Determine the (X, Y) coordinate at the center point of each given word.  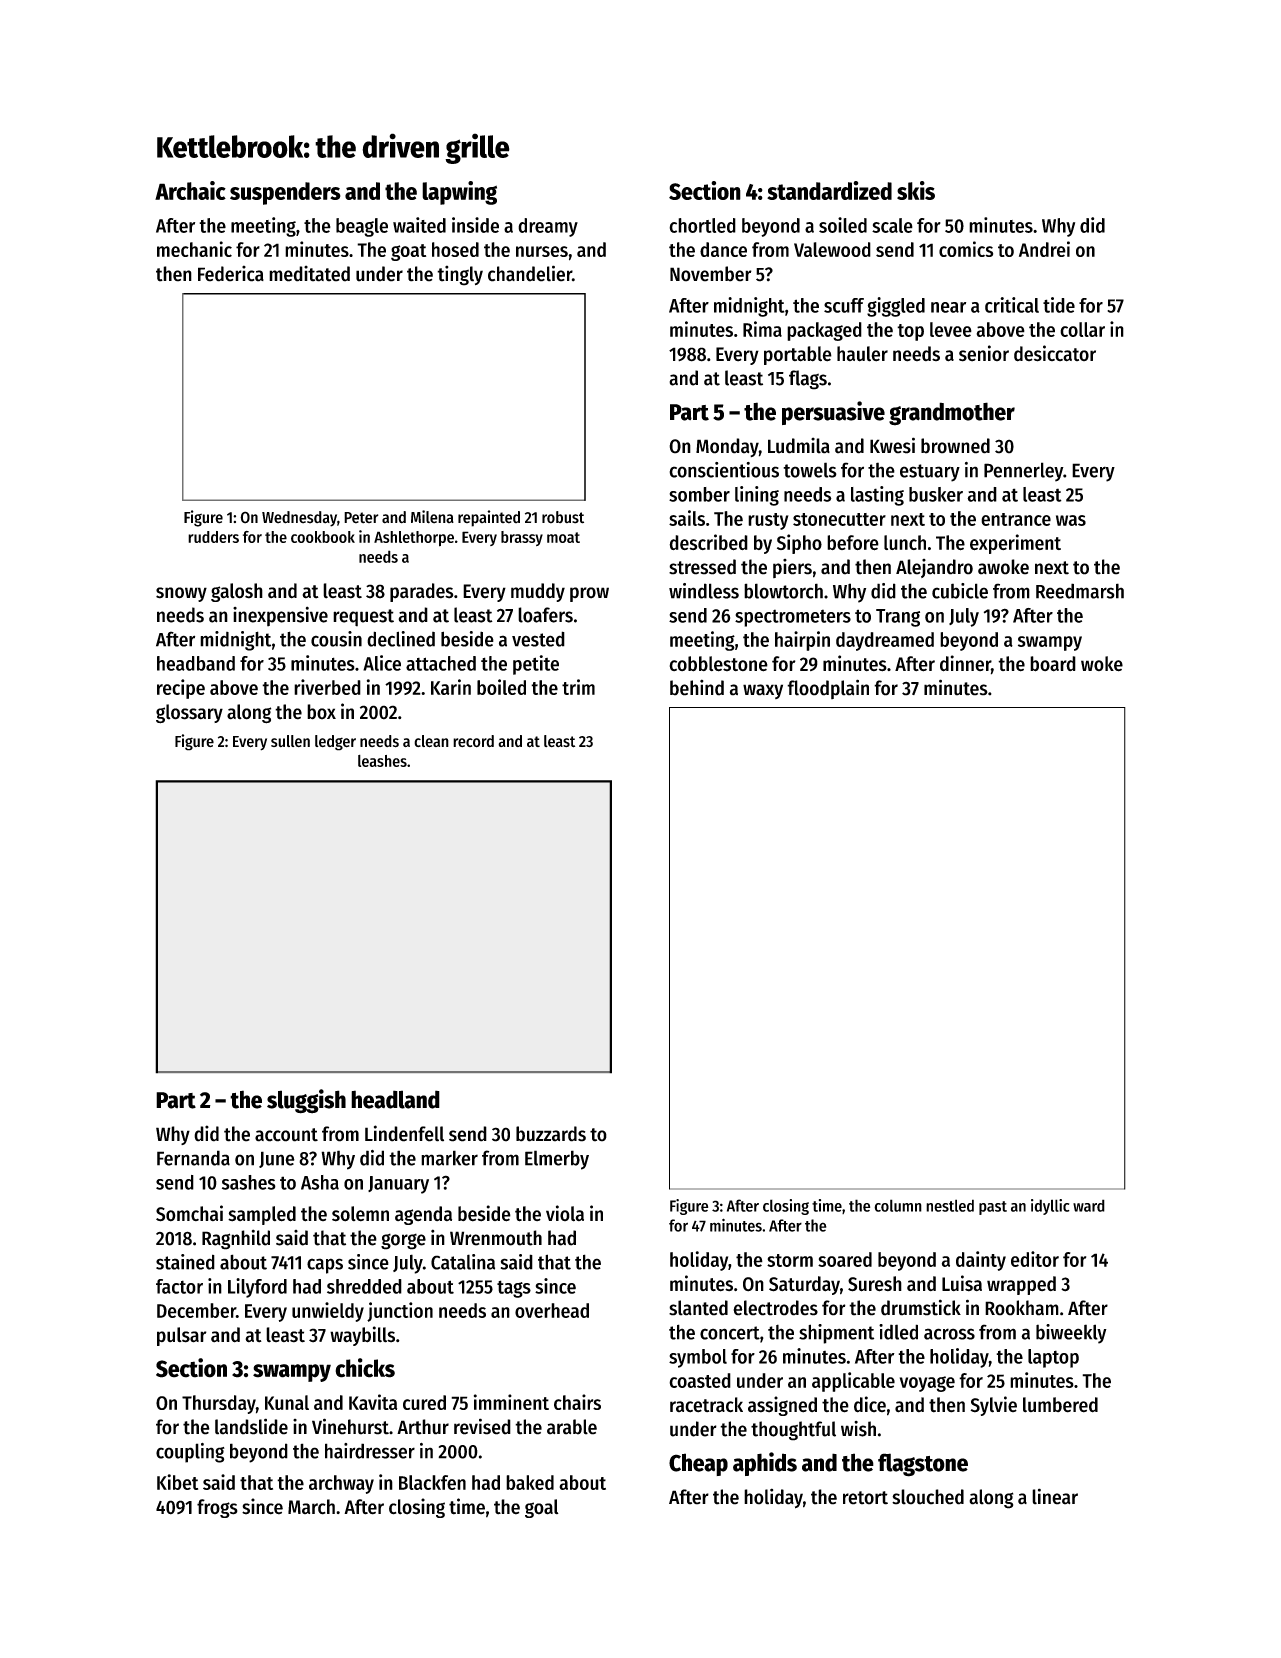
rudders (213, 537)
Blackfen (432, 1482)
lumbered (1060, 1405)
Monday (727, 447)
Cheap (698, 1464)
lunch (905, 542)
